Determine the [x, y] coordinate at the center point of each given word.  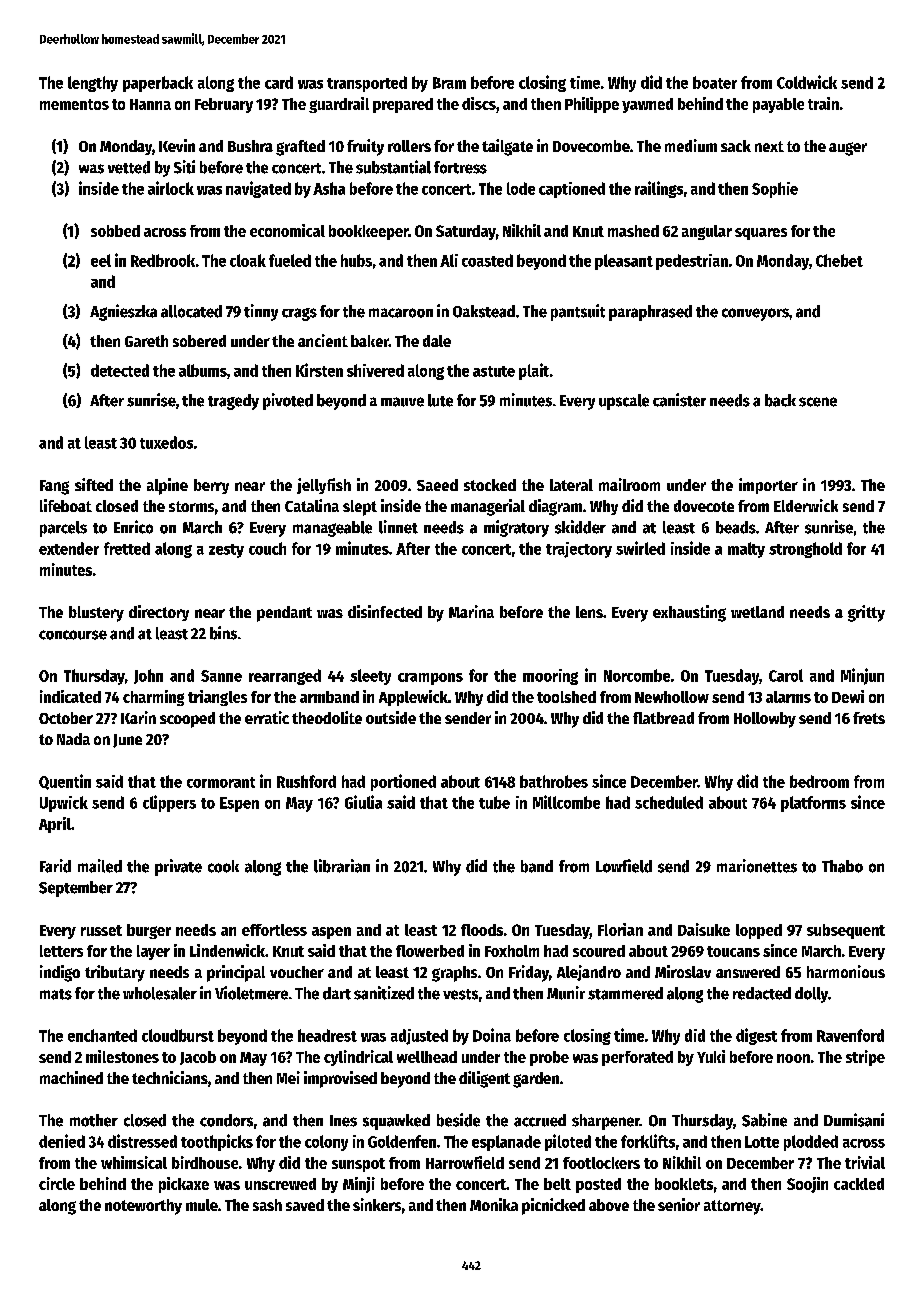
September [76, 889]
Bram [449, 83]
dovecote [704, 506]
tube [494, 802]
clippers [169, 803]
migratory [516, 528]
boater [715, 82]
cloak [248, 260]
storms [191, 506]
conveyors [755, 314]
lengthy [93, 84]
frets [869, 718]
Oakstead [484, 311]
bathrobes [554, 781]
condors [226, 1120]
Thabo [842, 866]
